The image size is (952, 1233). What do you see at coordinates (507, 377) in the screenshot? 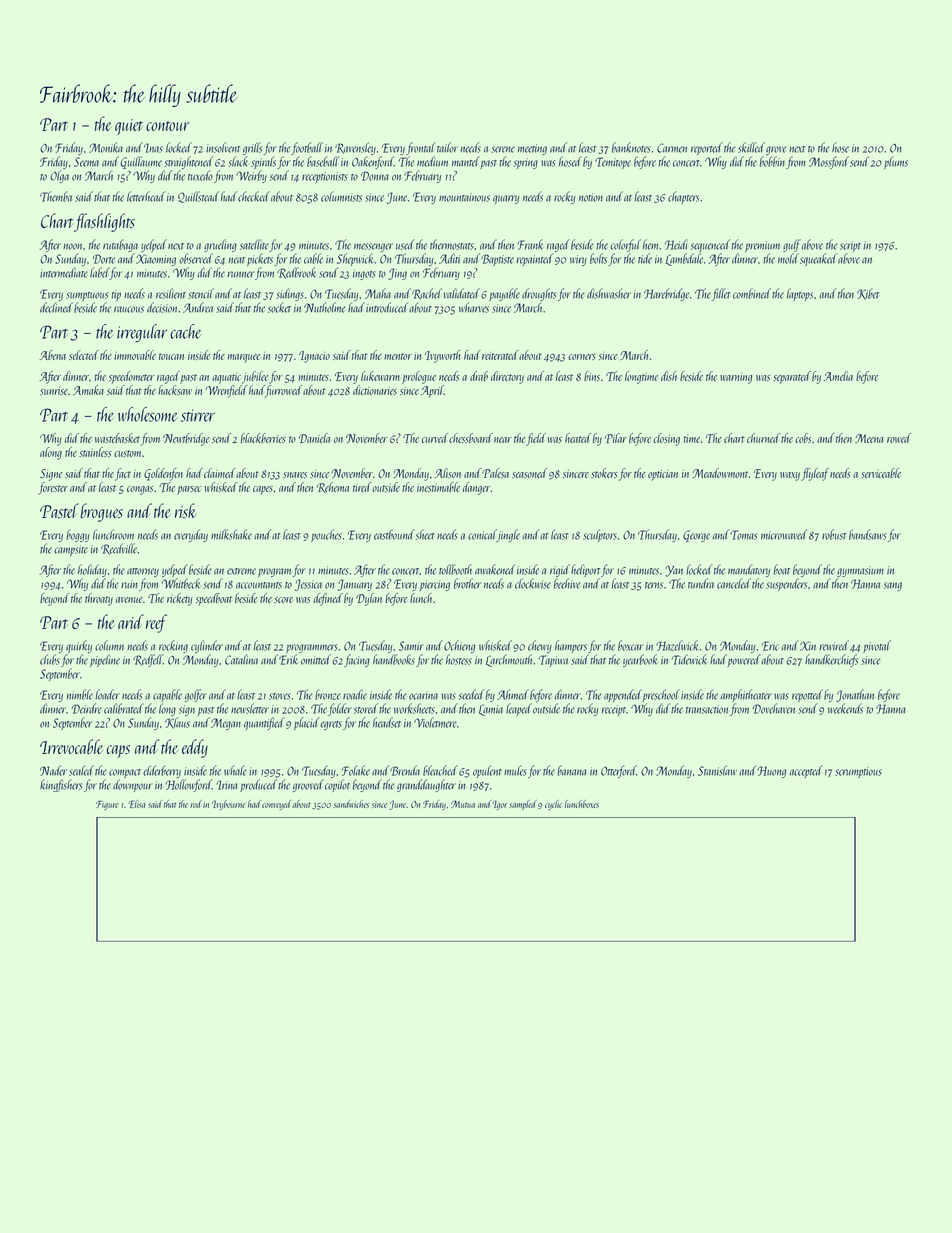
I see `directory` at bounding box center [507, 377].
